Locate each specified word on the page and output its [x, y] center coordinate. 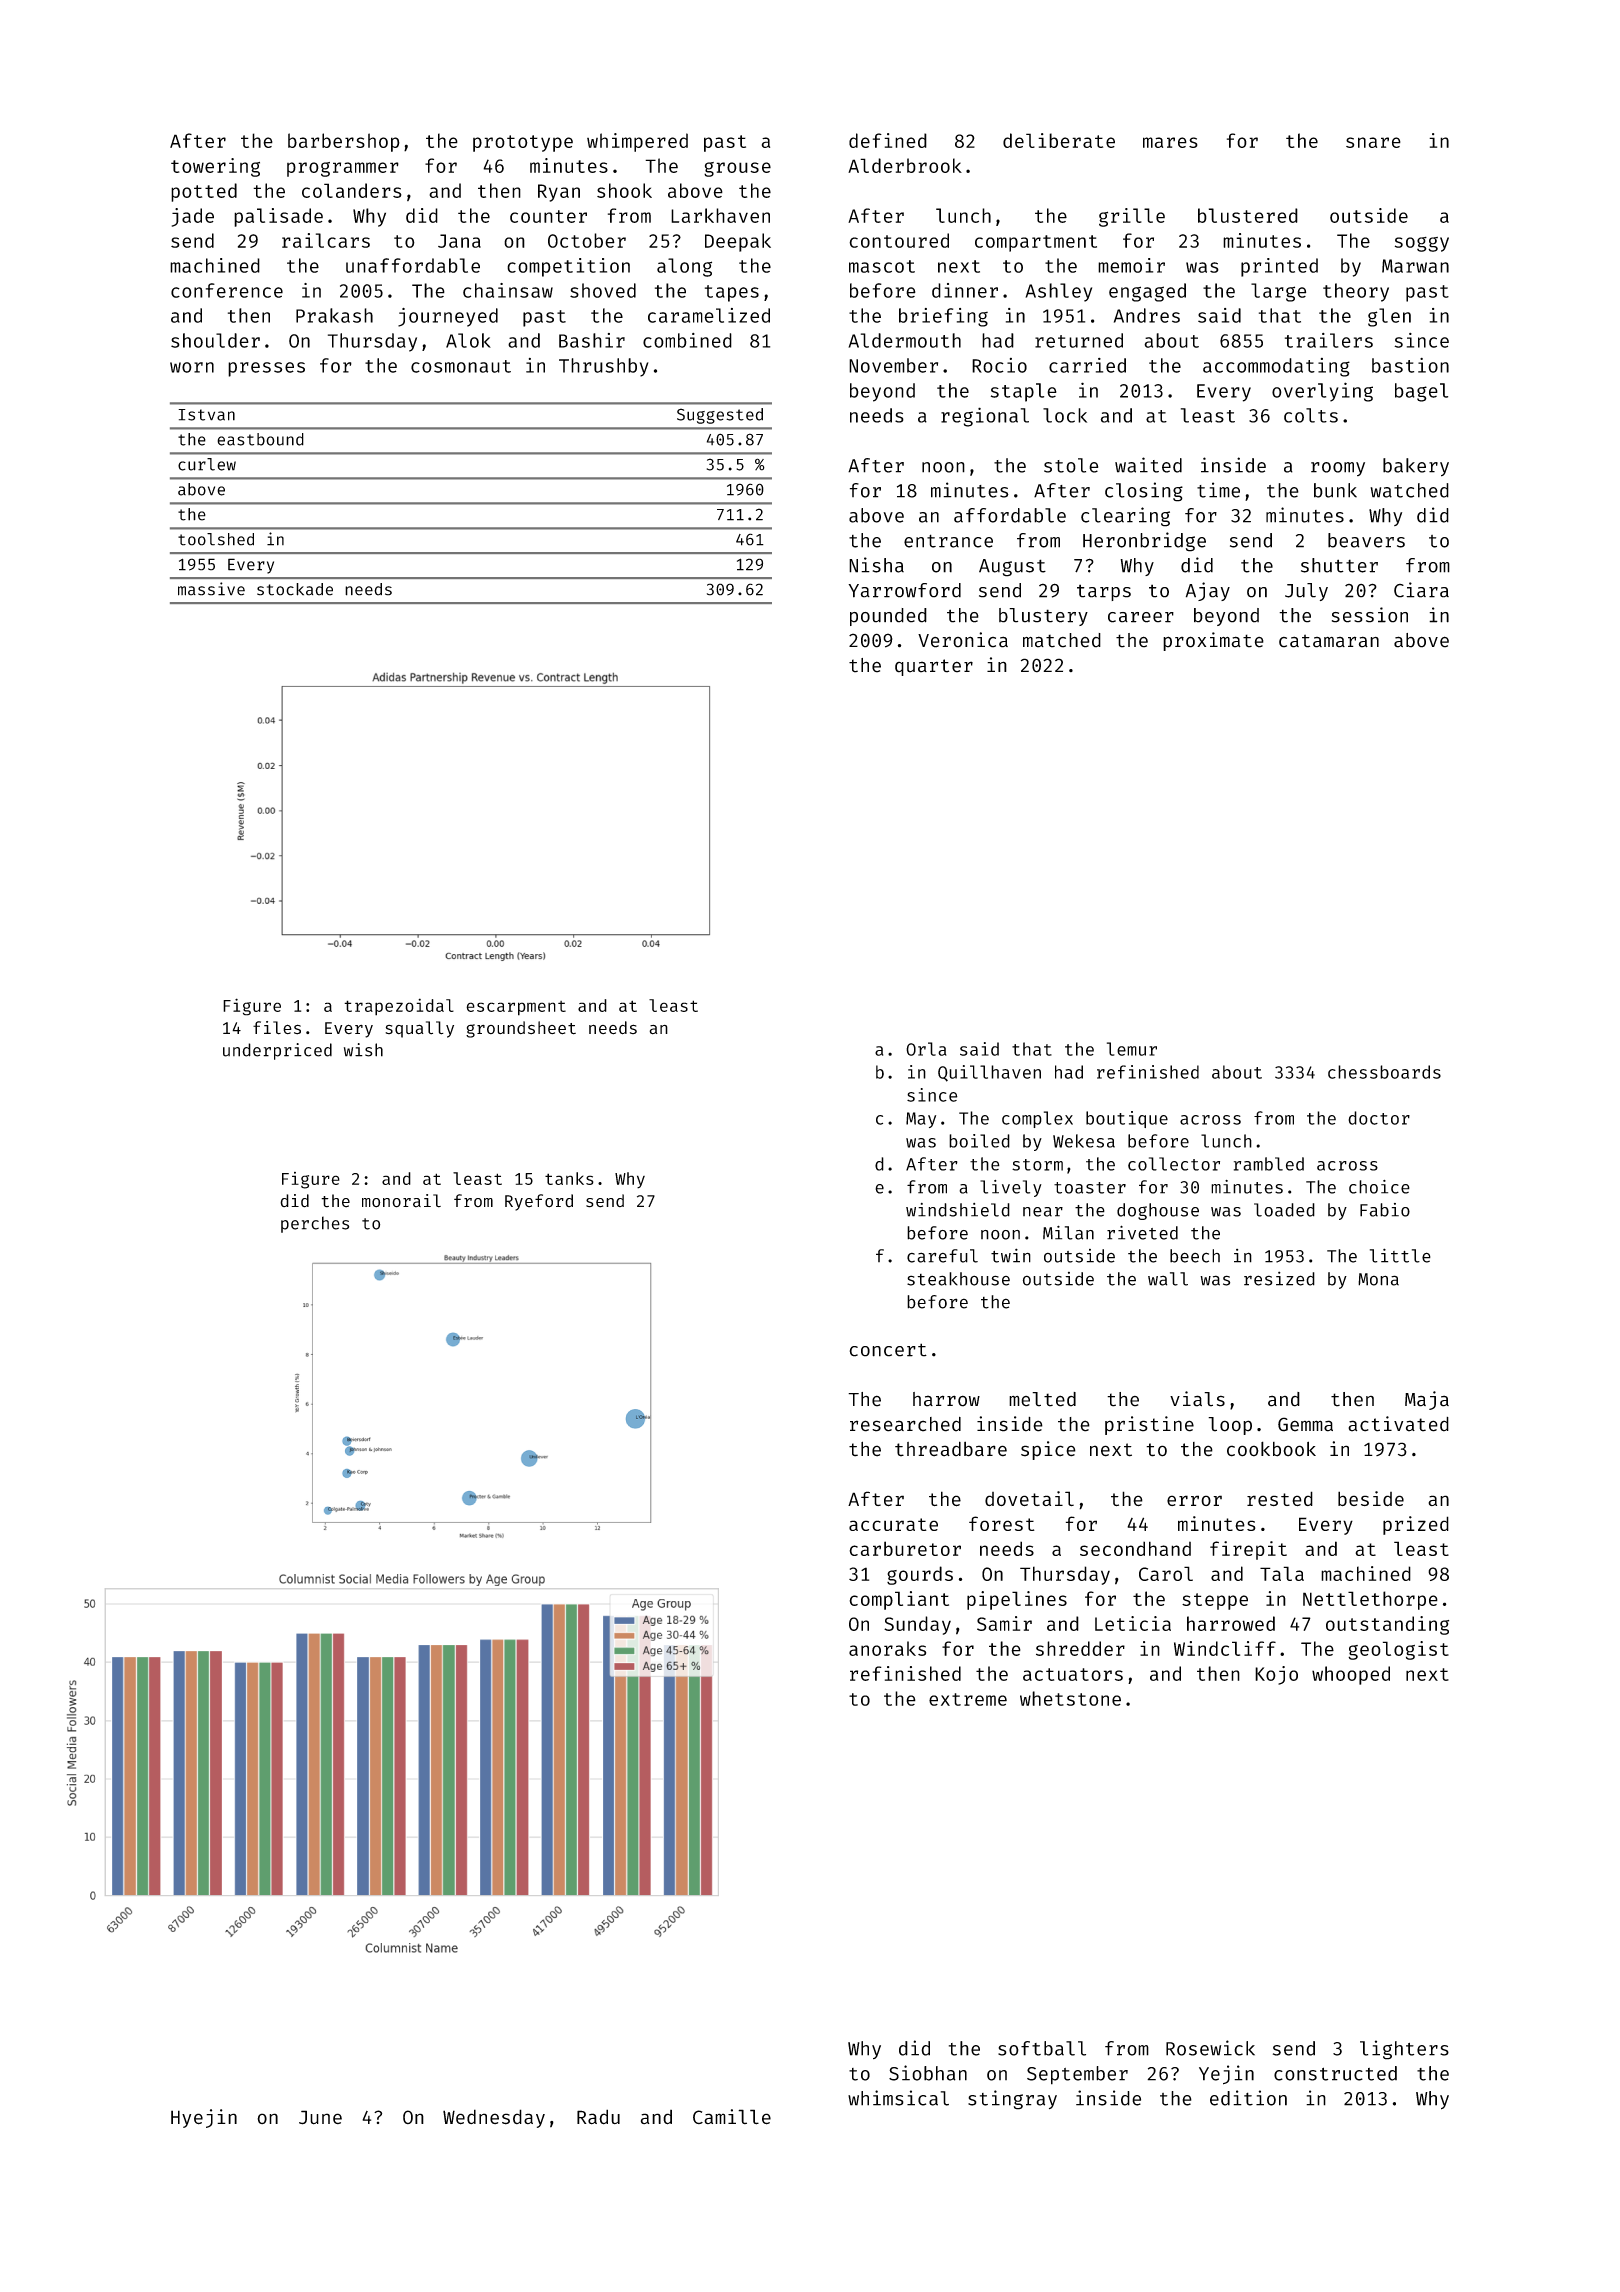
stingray [1012, 2100]
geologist [1398, 1650]
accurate [893, 1524]
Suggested [720, 416]
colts [1311, 415]
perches [315, 1224]
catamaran [1329, 641]
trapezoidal [399, 1007]
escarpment [516, 1008]
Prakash [334, 315]
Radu [598, 2117]
